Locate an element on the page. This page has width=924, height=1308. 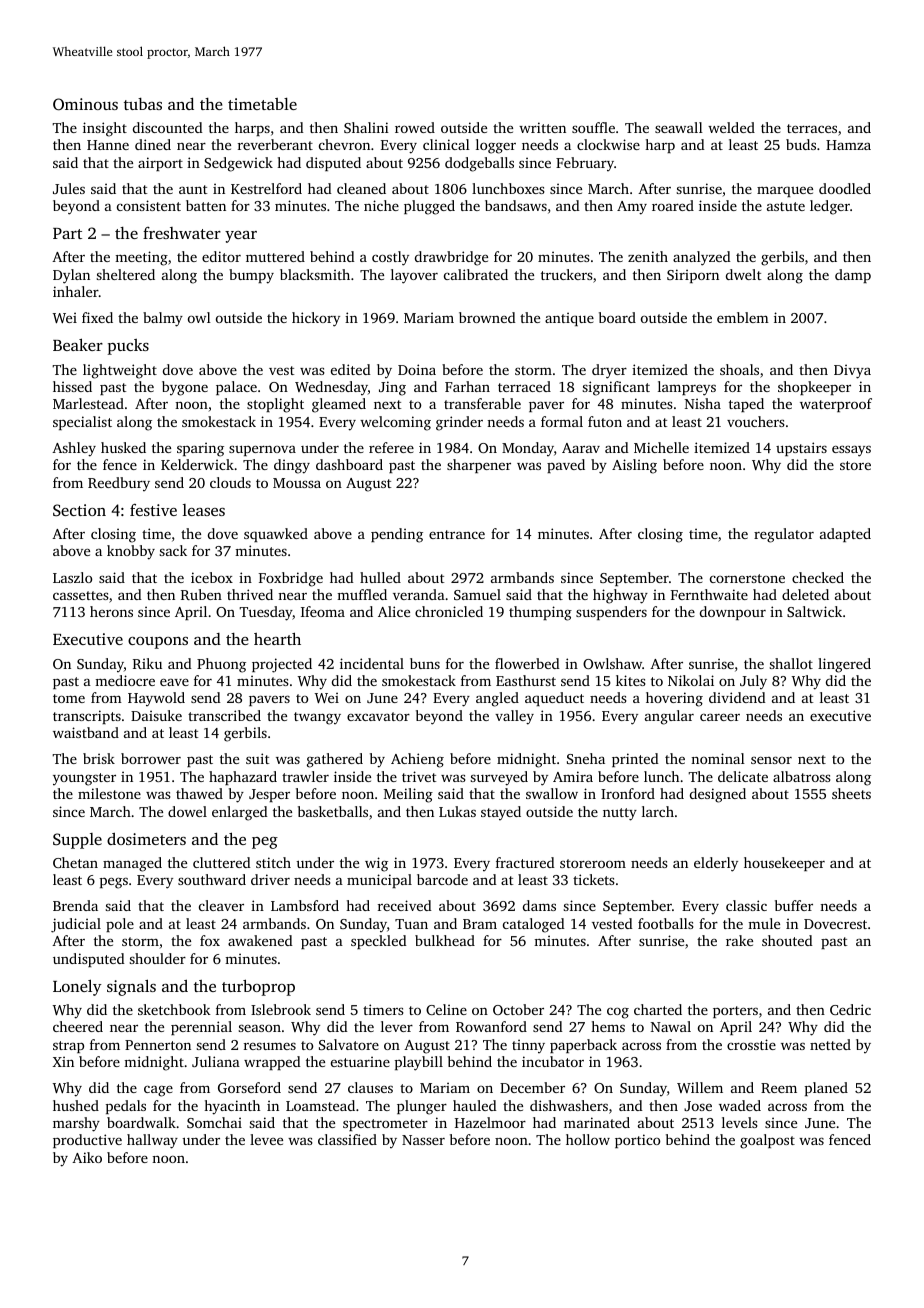
Hanne is located at coordinates (108, 145).
